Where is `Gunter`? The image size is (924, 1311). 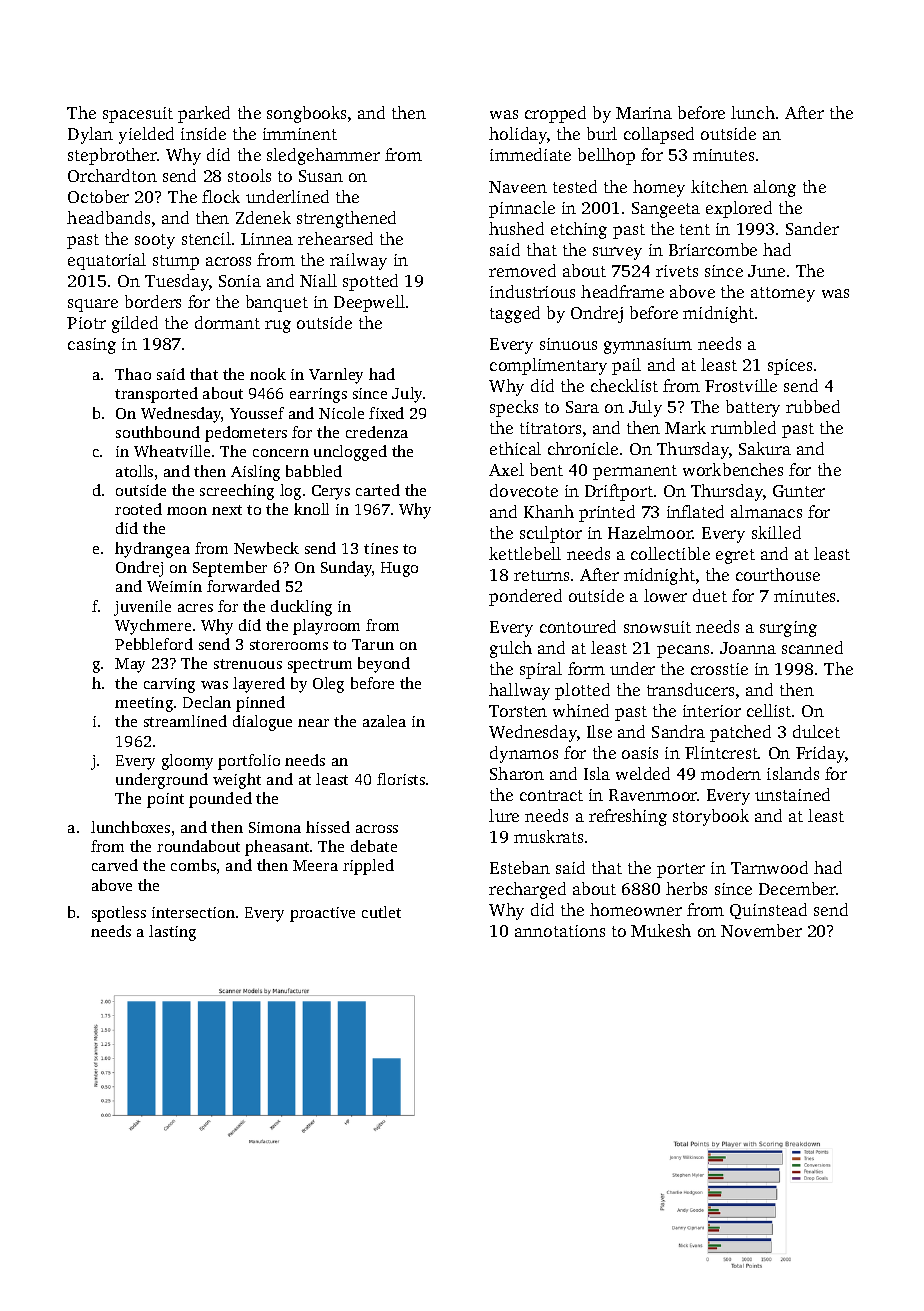
Gunter is located at coordinates (799, 491).
